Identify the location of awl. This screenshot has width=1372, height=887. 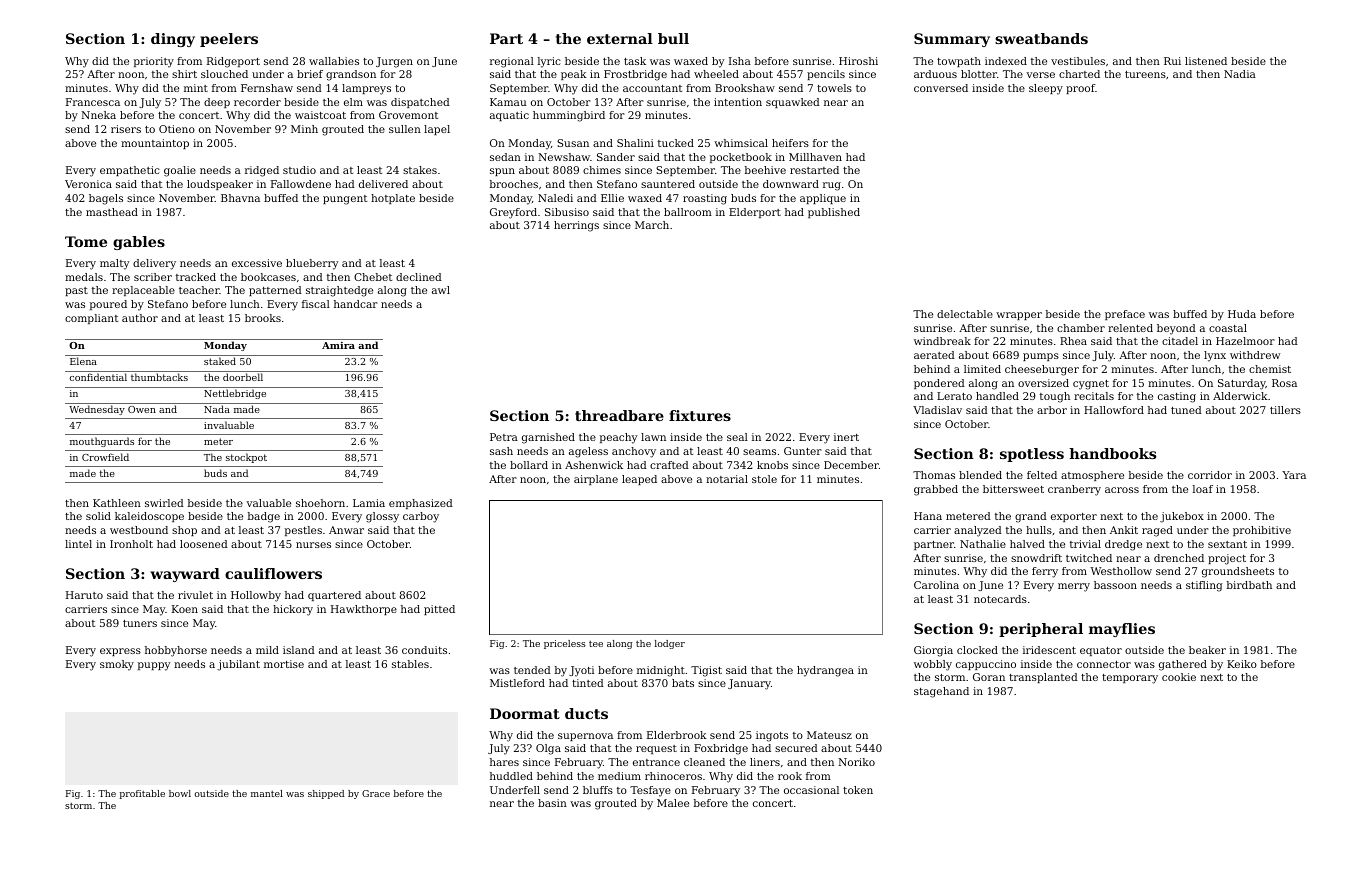
(441, 290).
